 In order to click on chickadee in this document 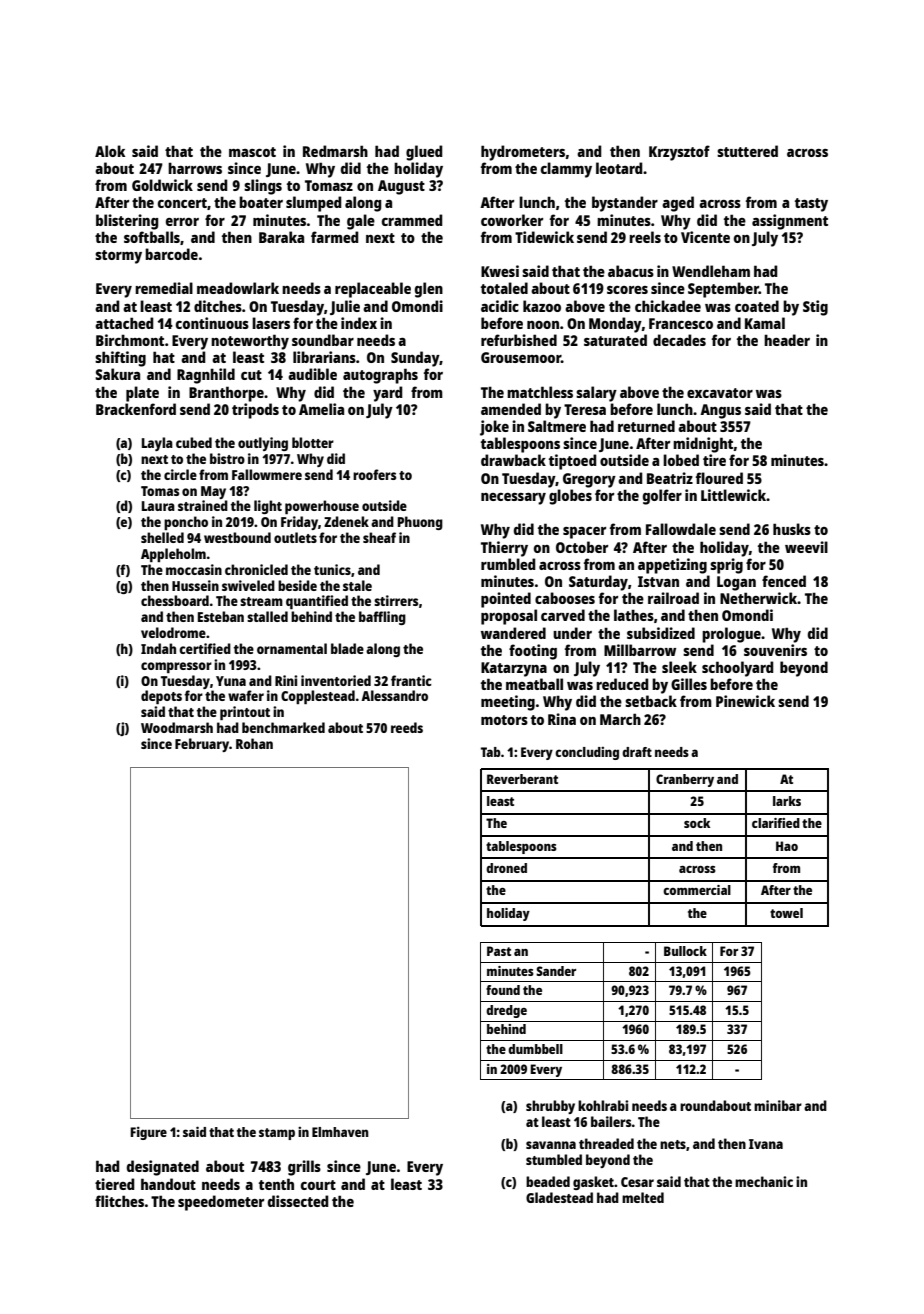, I will do `click(668, 306)`.
